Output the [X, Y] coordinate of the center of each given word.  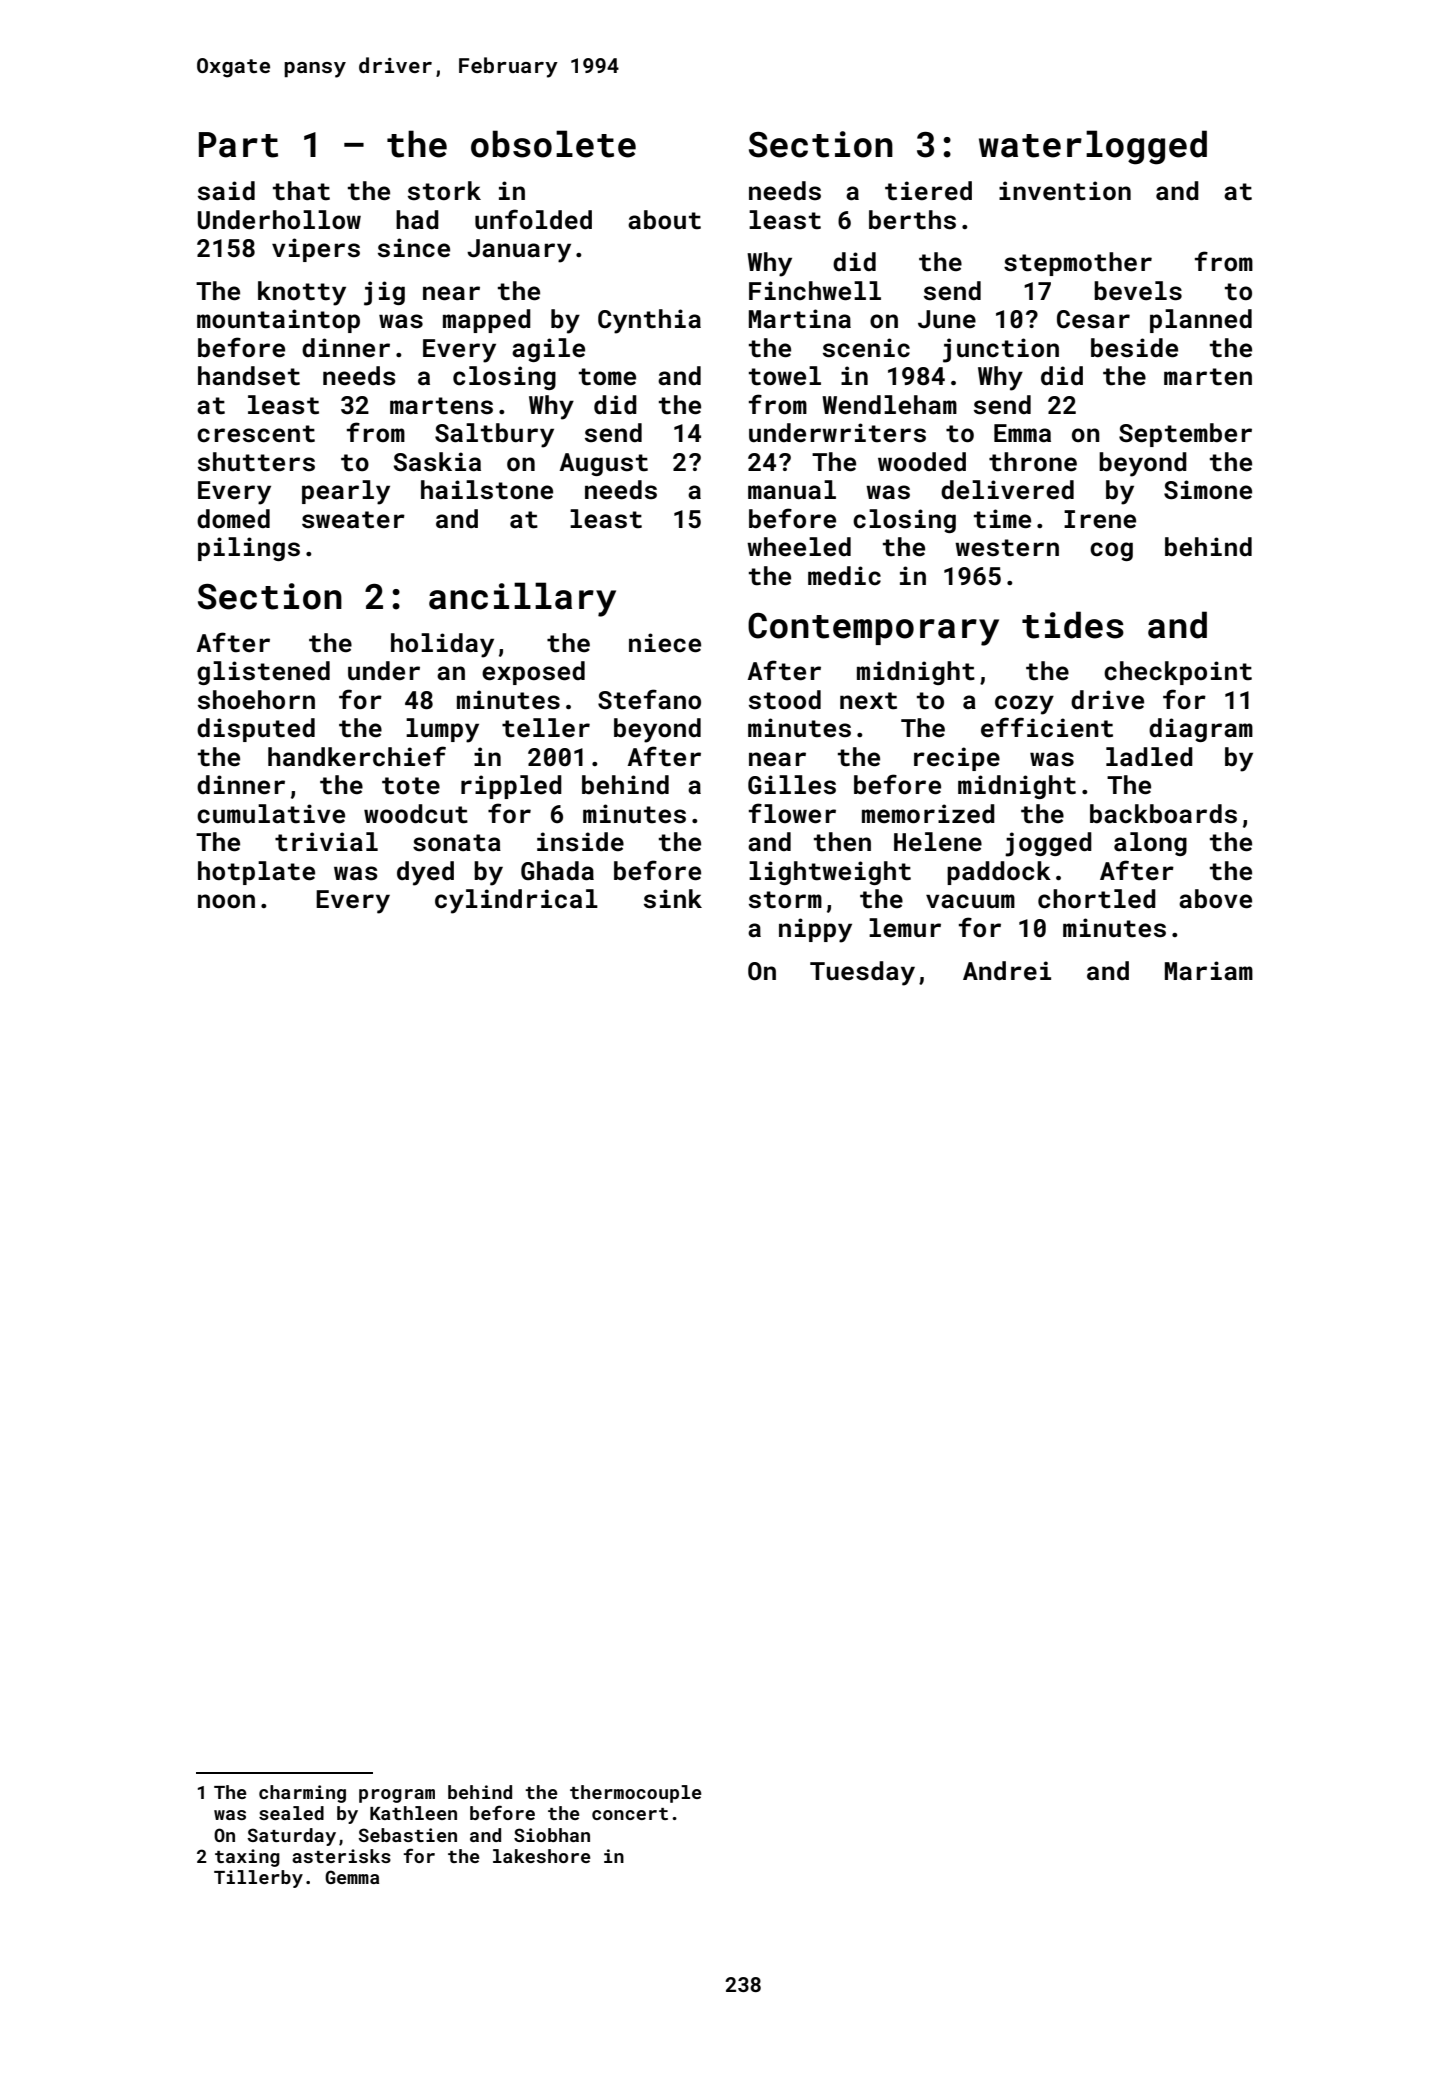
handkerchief [357, 756]
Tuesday [862, 973]
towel [785, 376]
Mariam [1209, 971]
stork [444, 191]
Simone [1208, 490]
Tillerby [258, 1879]
